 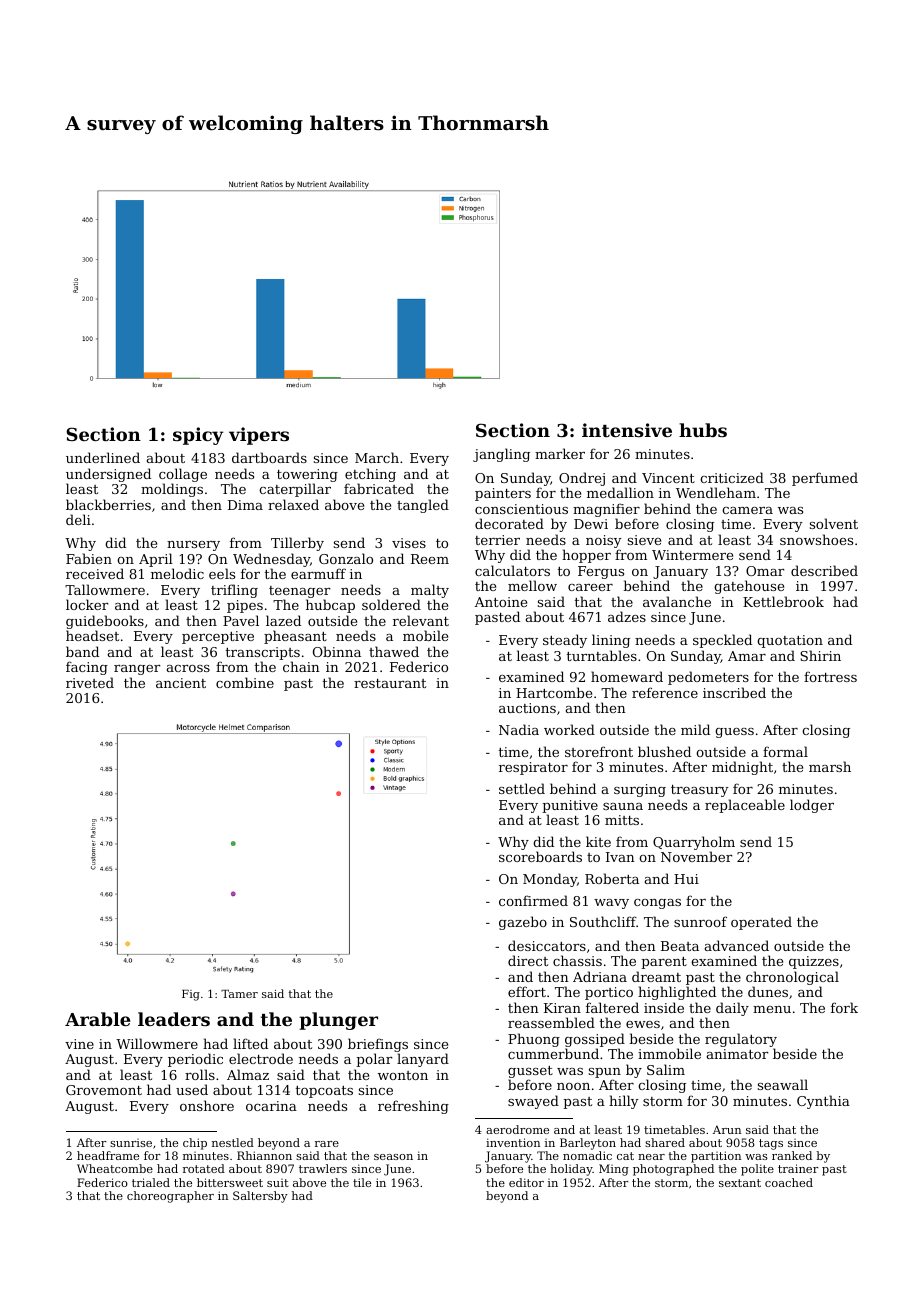 I want to click on jangling, so click(x=501, y=455).
